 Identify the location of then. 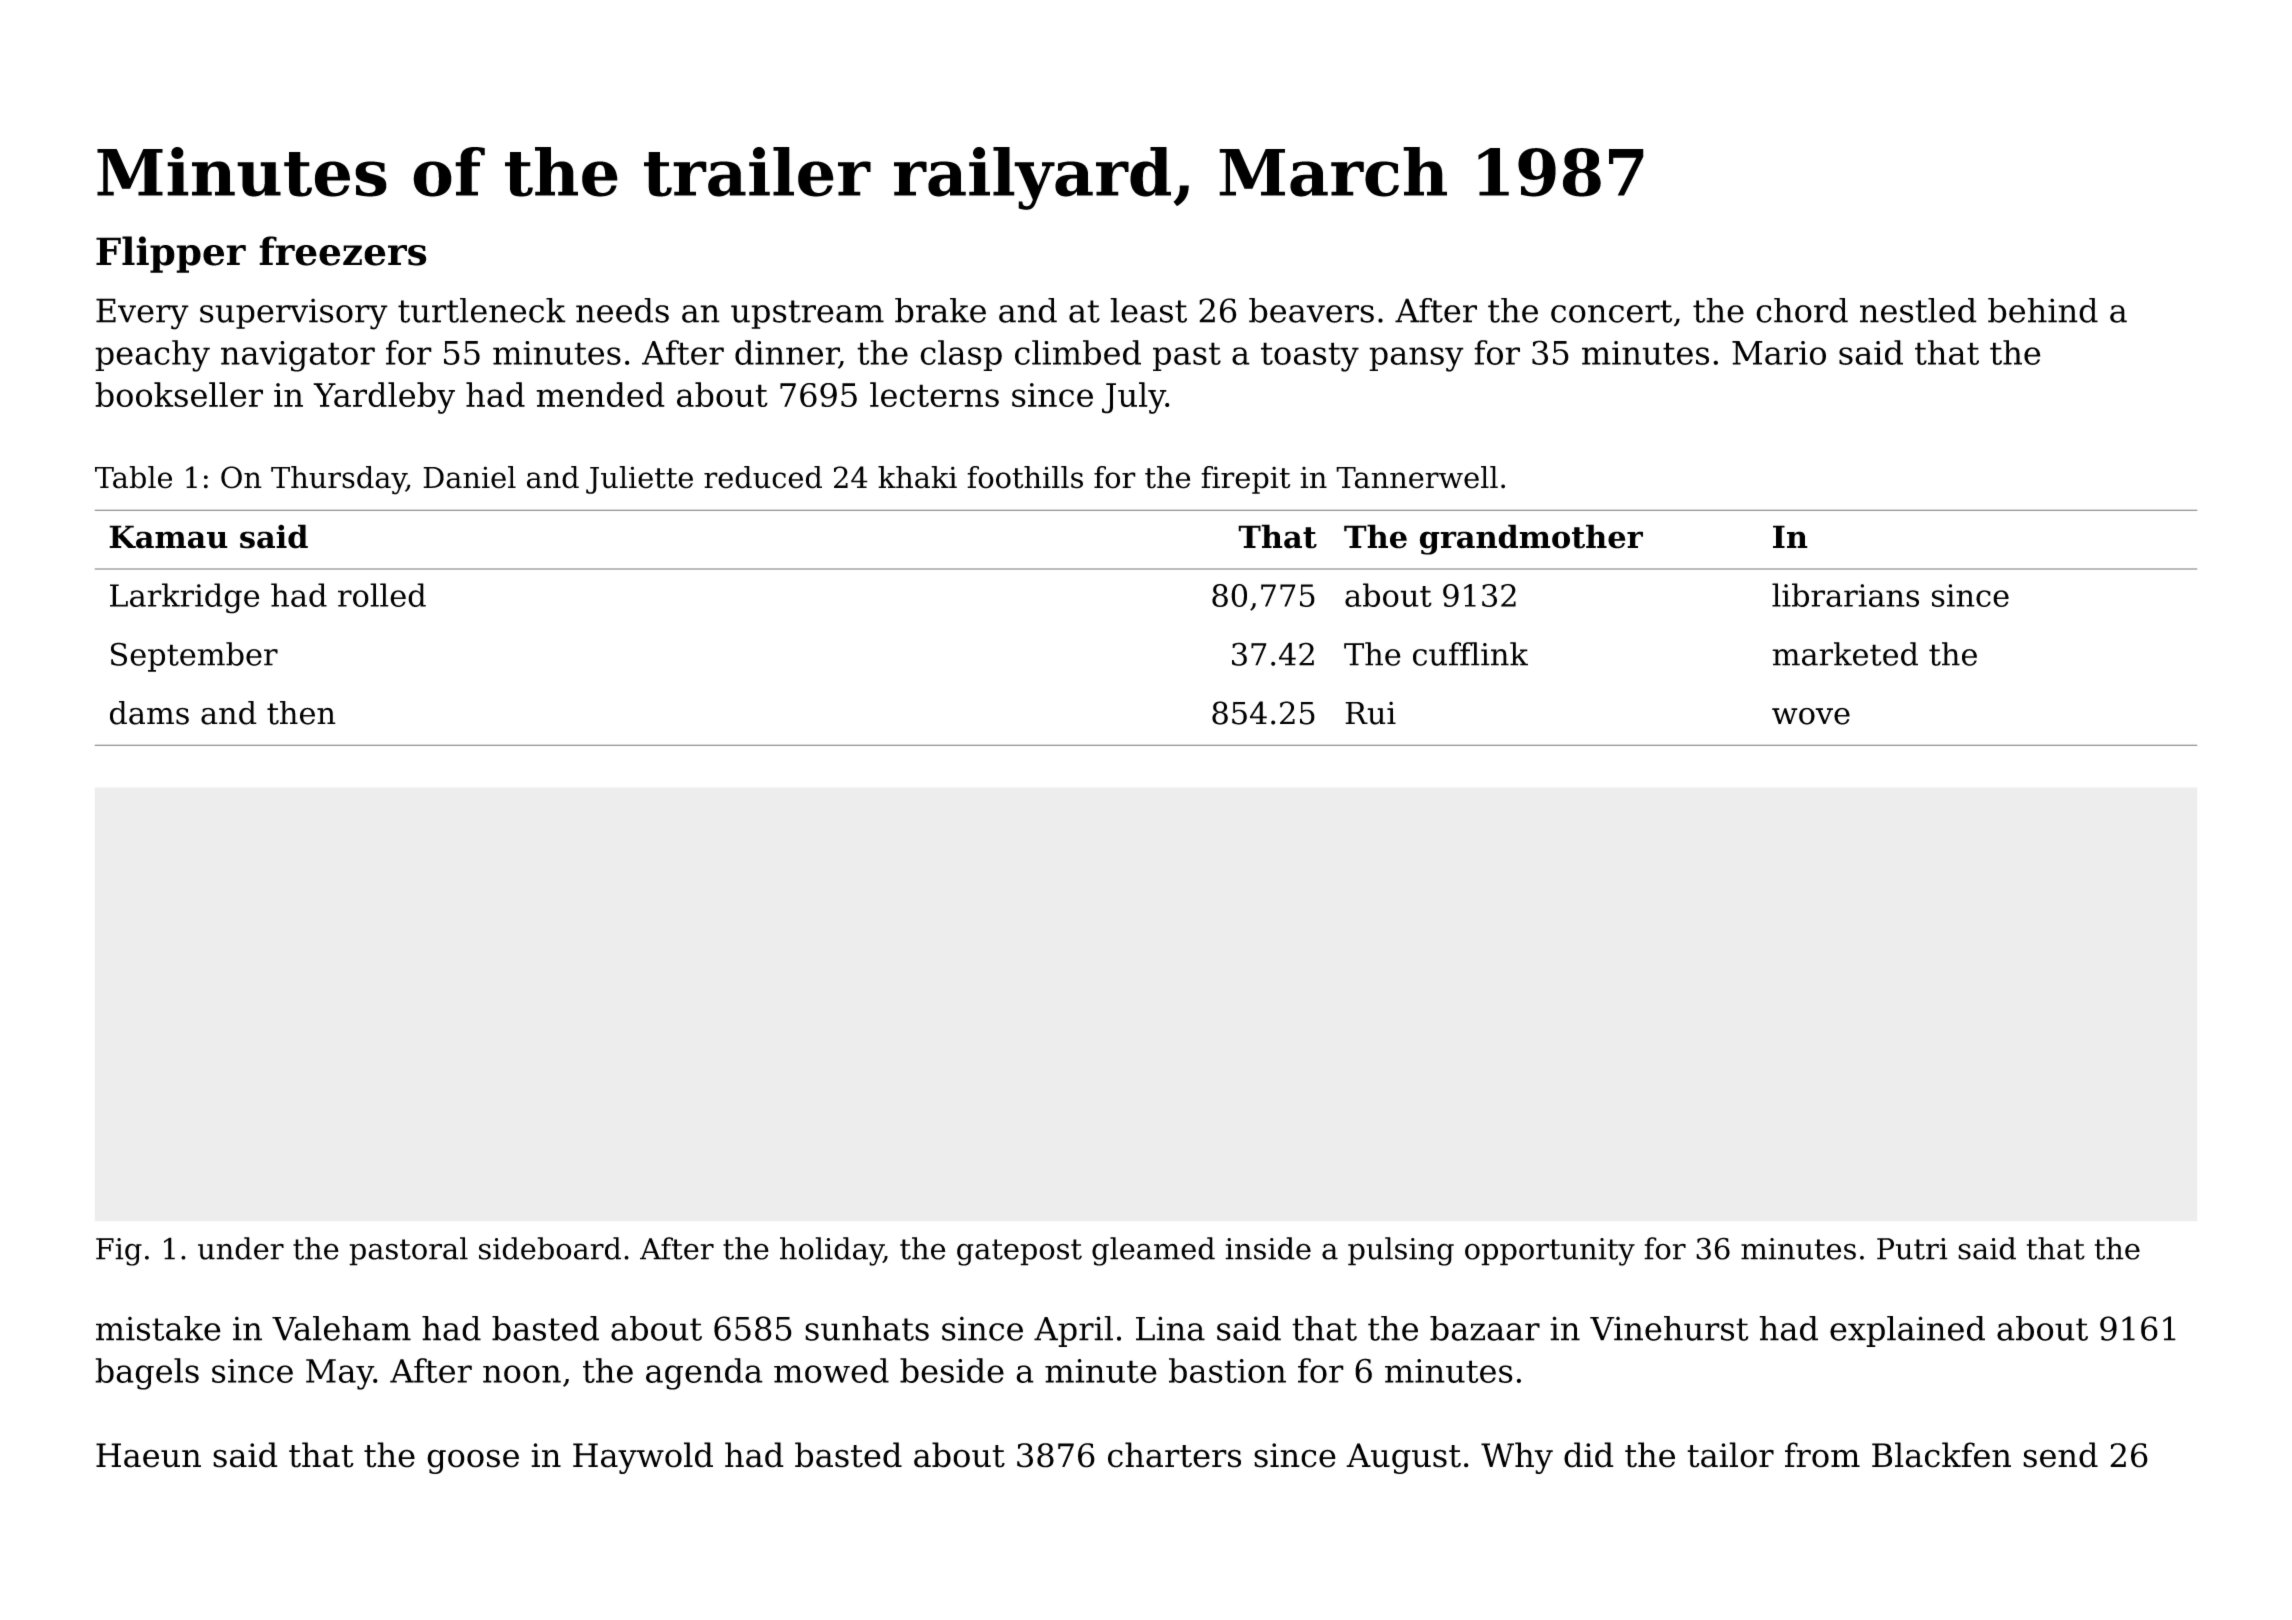
(301, 713).
